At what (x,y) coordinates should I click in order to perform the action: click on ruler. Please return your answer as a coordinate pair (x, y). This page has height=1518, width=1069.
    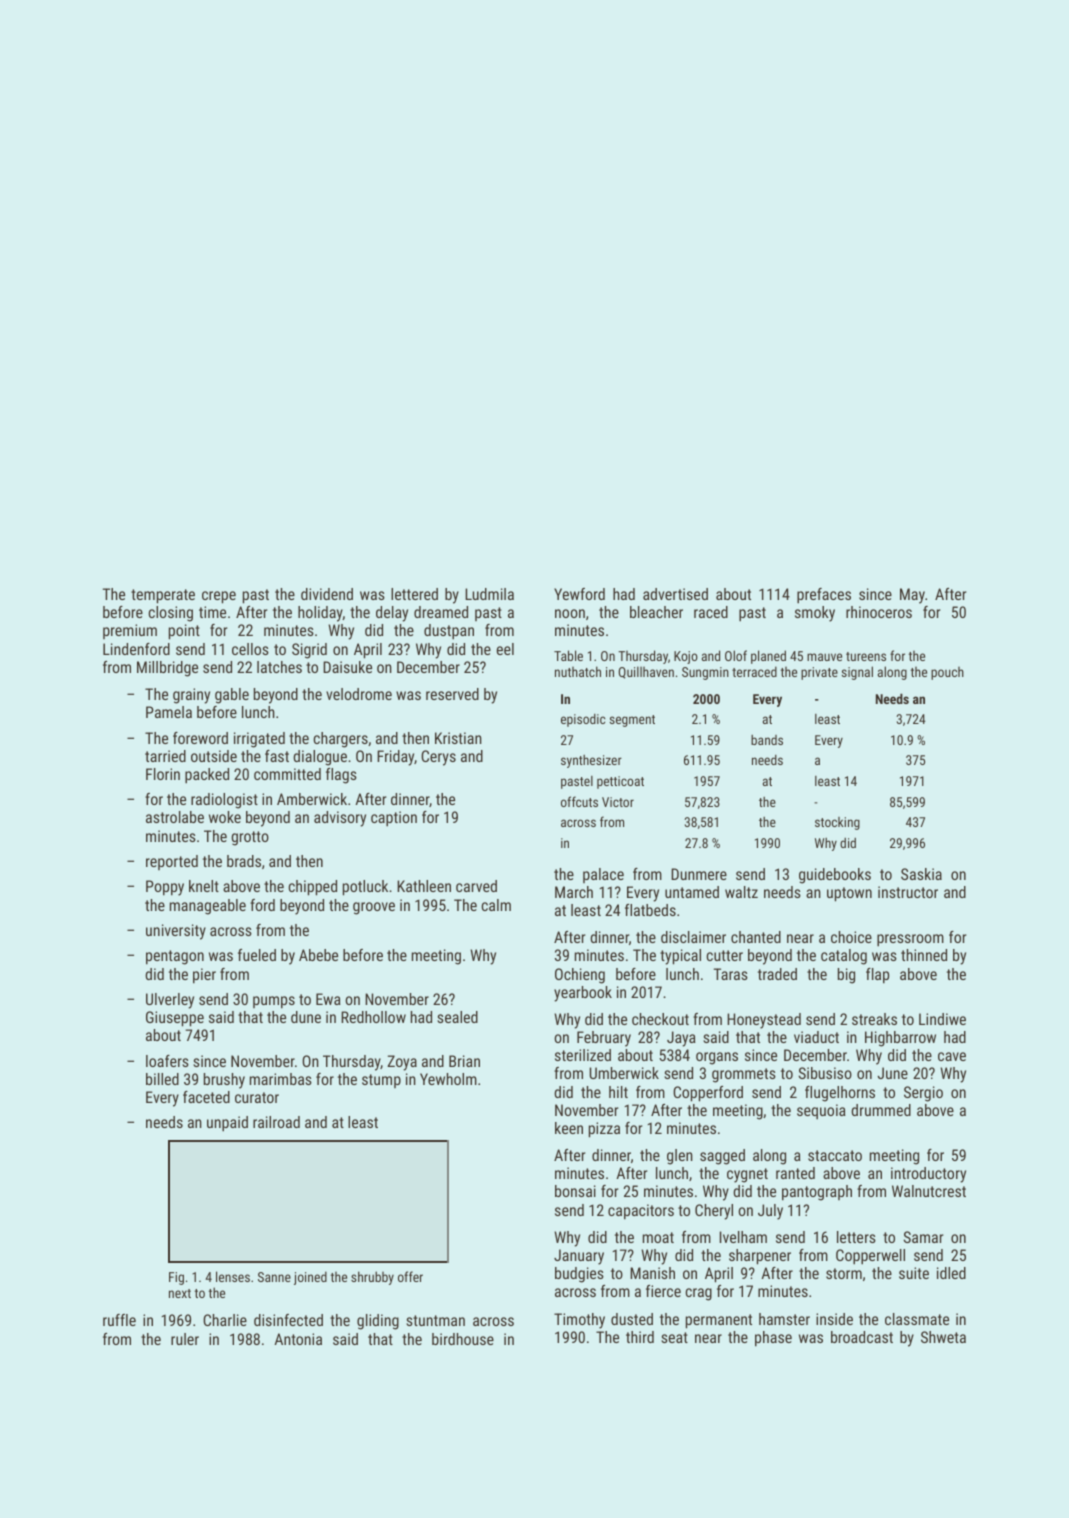
    Looking at the image, I should click on (185, 1339).
